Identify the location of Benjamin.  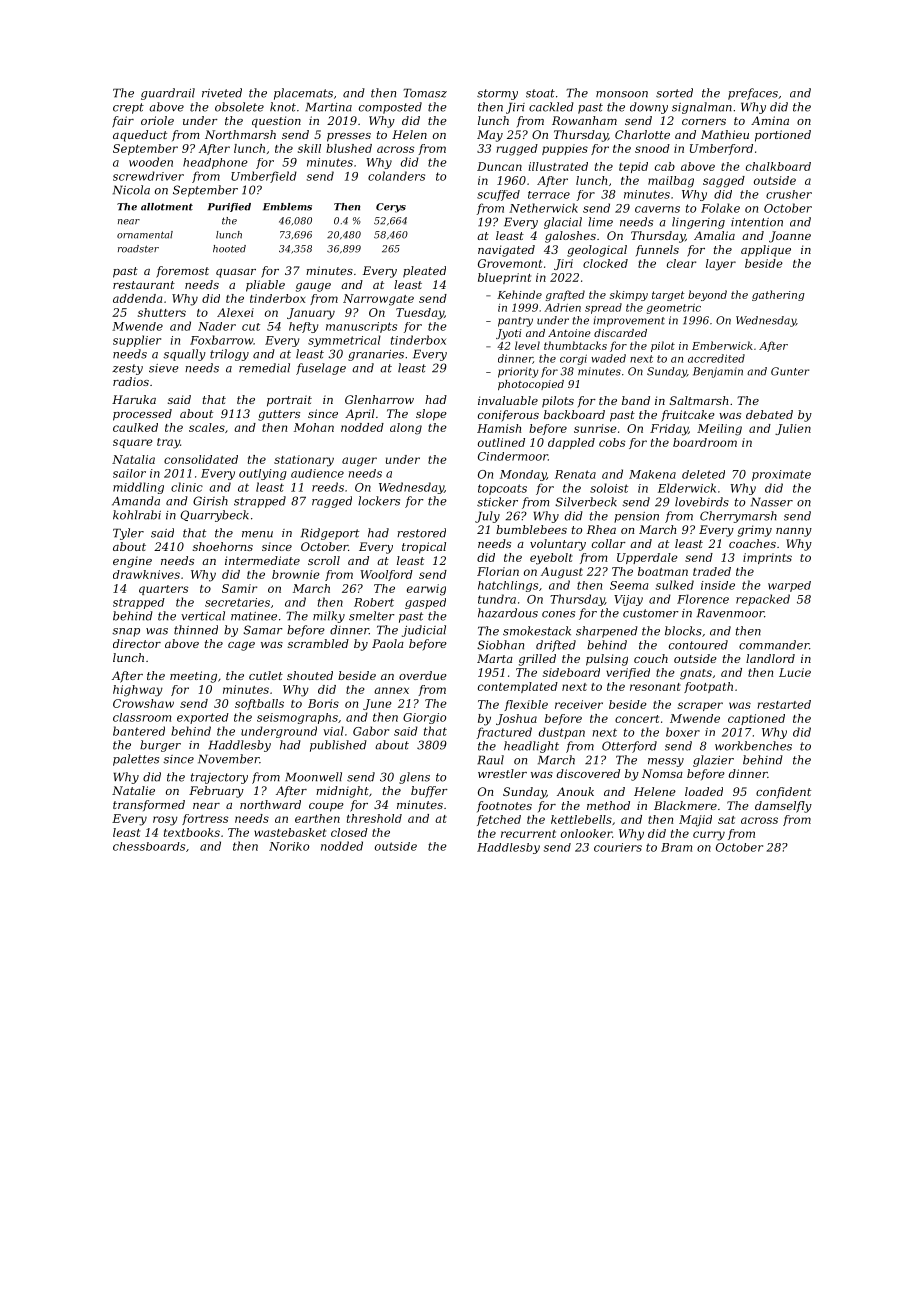
(718, 372).
